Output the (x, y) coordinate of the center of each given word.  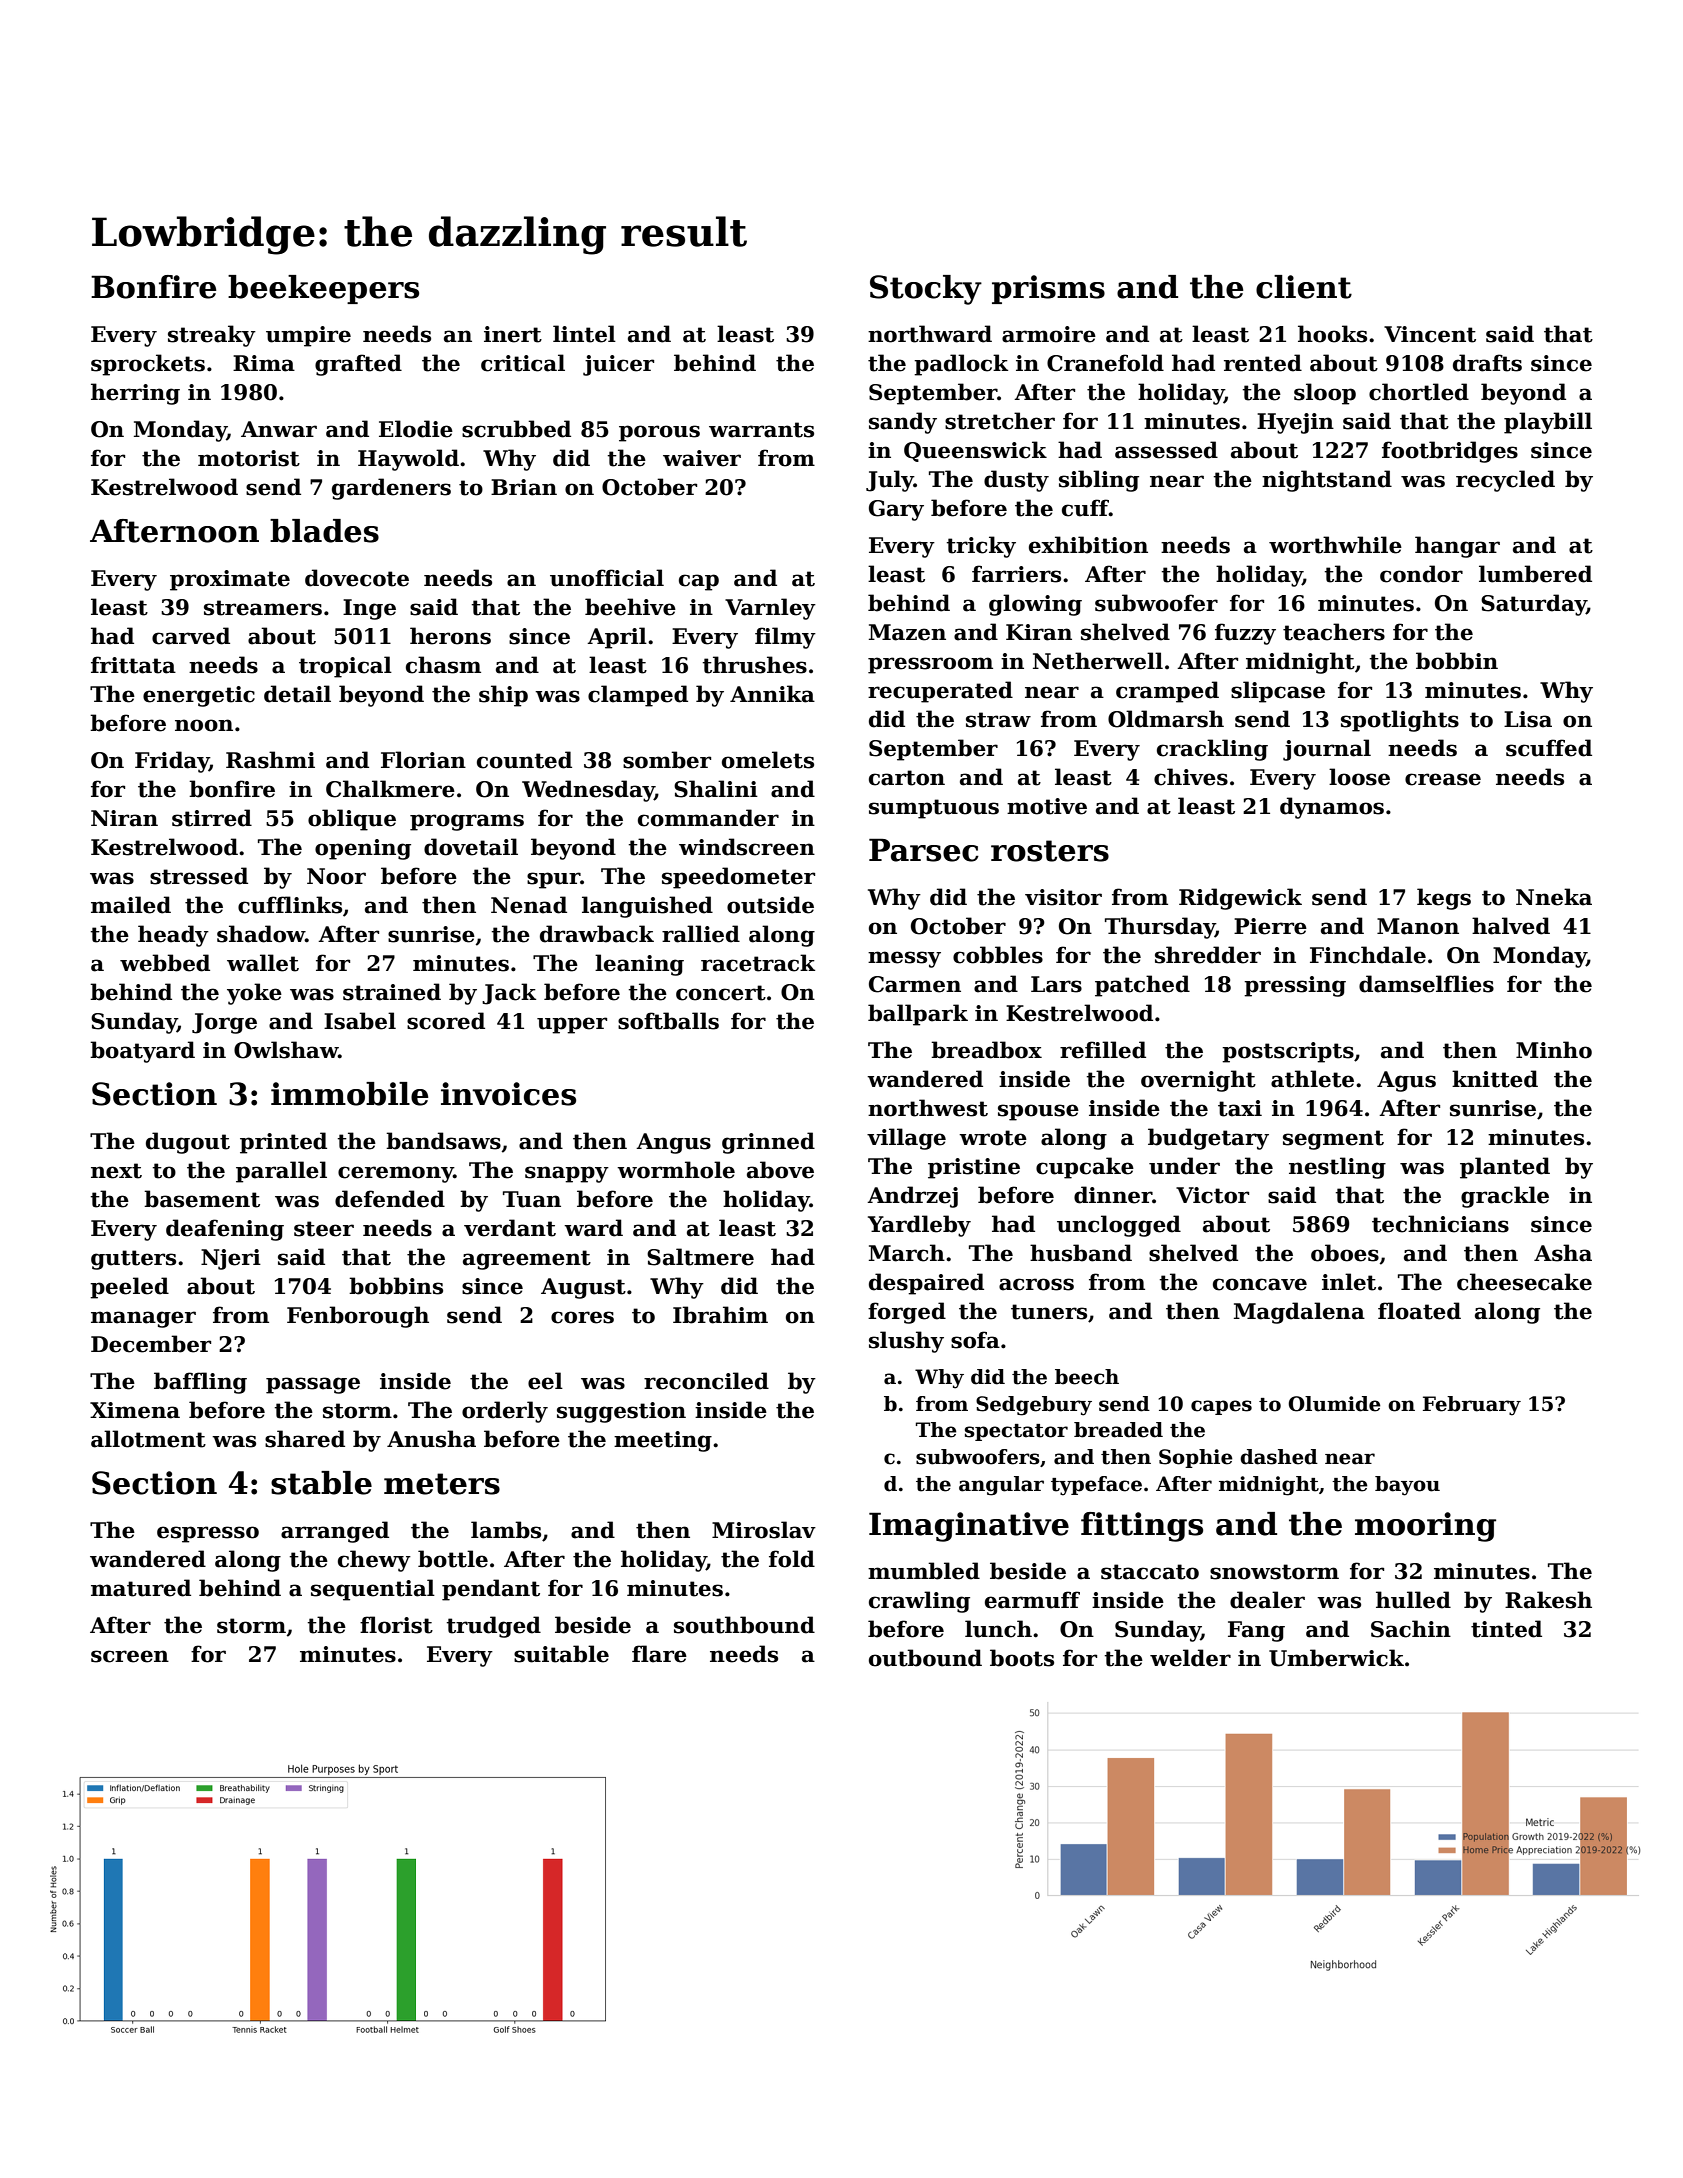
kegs (1444, 899)
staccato (1150, 1572)
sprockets (148, 365)
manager (143, 1319)
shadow (261, 934)
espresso (208, 1534)
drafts (1487, 363)
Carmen (915, 984)
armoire (1049, 334)
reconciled (706, 1381)
